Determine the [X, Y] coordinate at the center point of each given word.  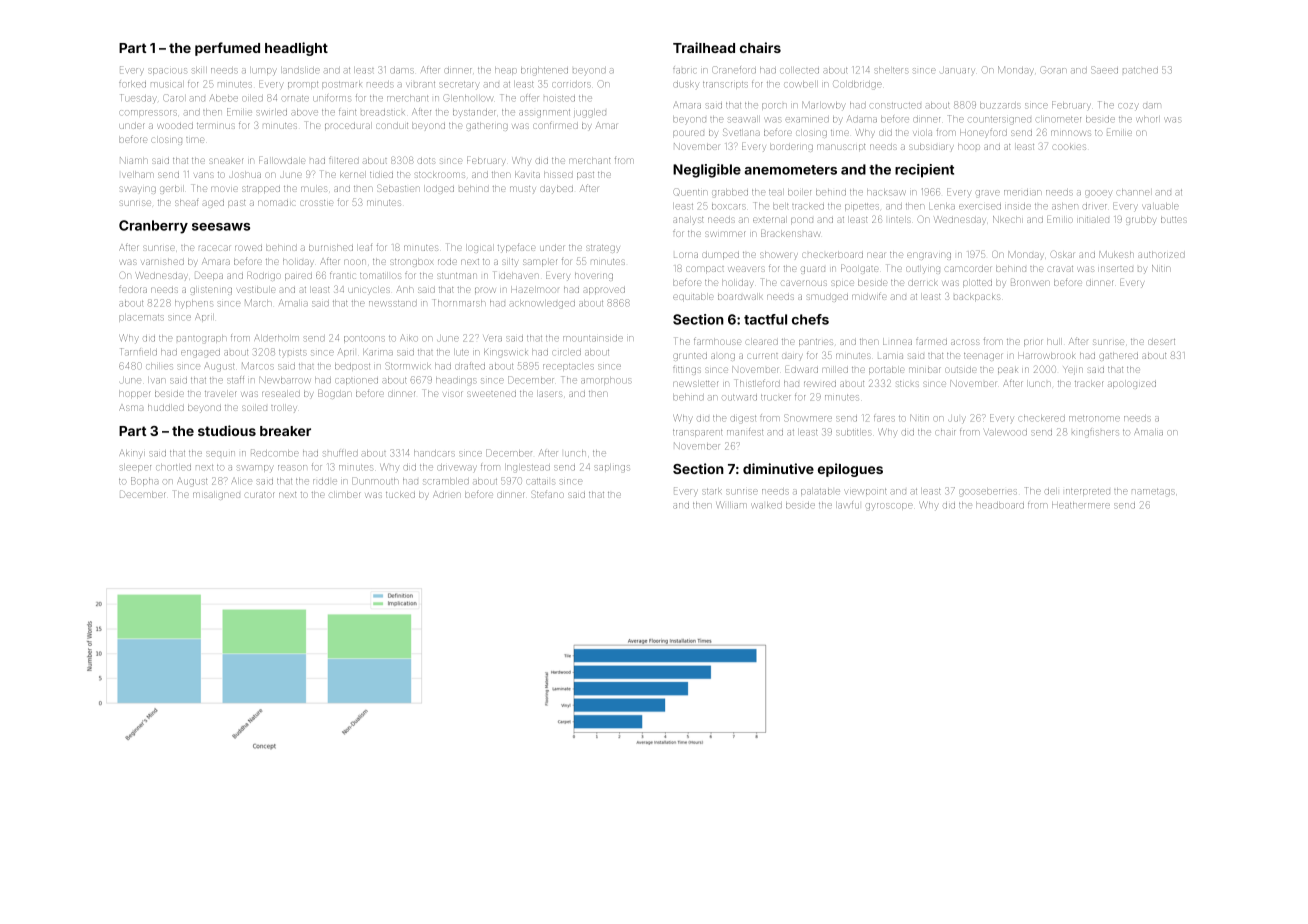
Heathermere [1081, 505]
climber [344, 495]
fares [884, 418]
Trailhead [704, 47]
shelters [891, 70]
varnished [163, 262]
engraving [929, 256]
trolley [283, 409]
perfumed [227, 49]
